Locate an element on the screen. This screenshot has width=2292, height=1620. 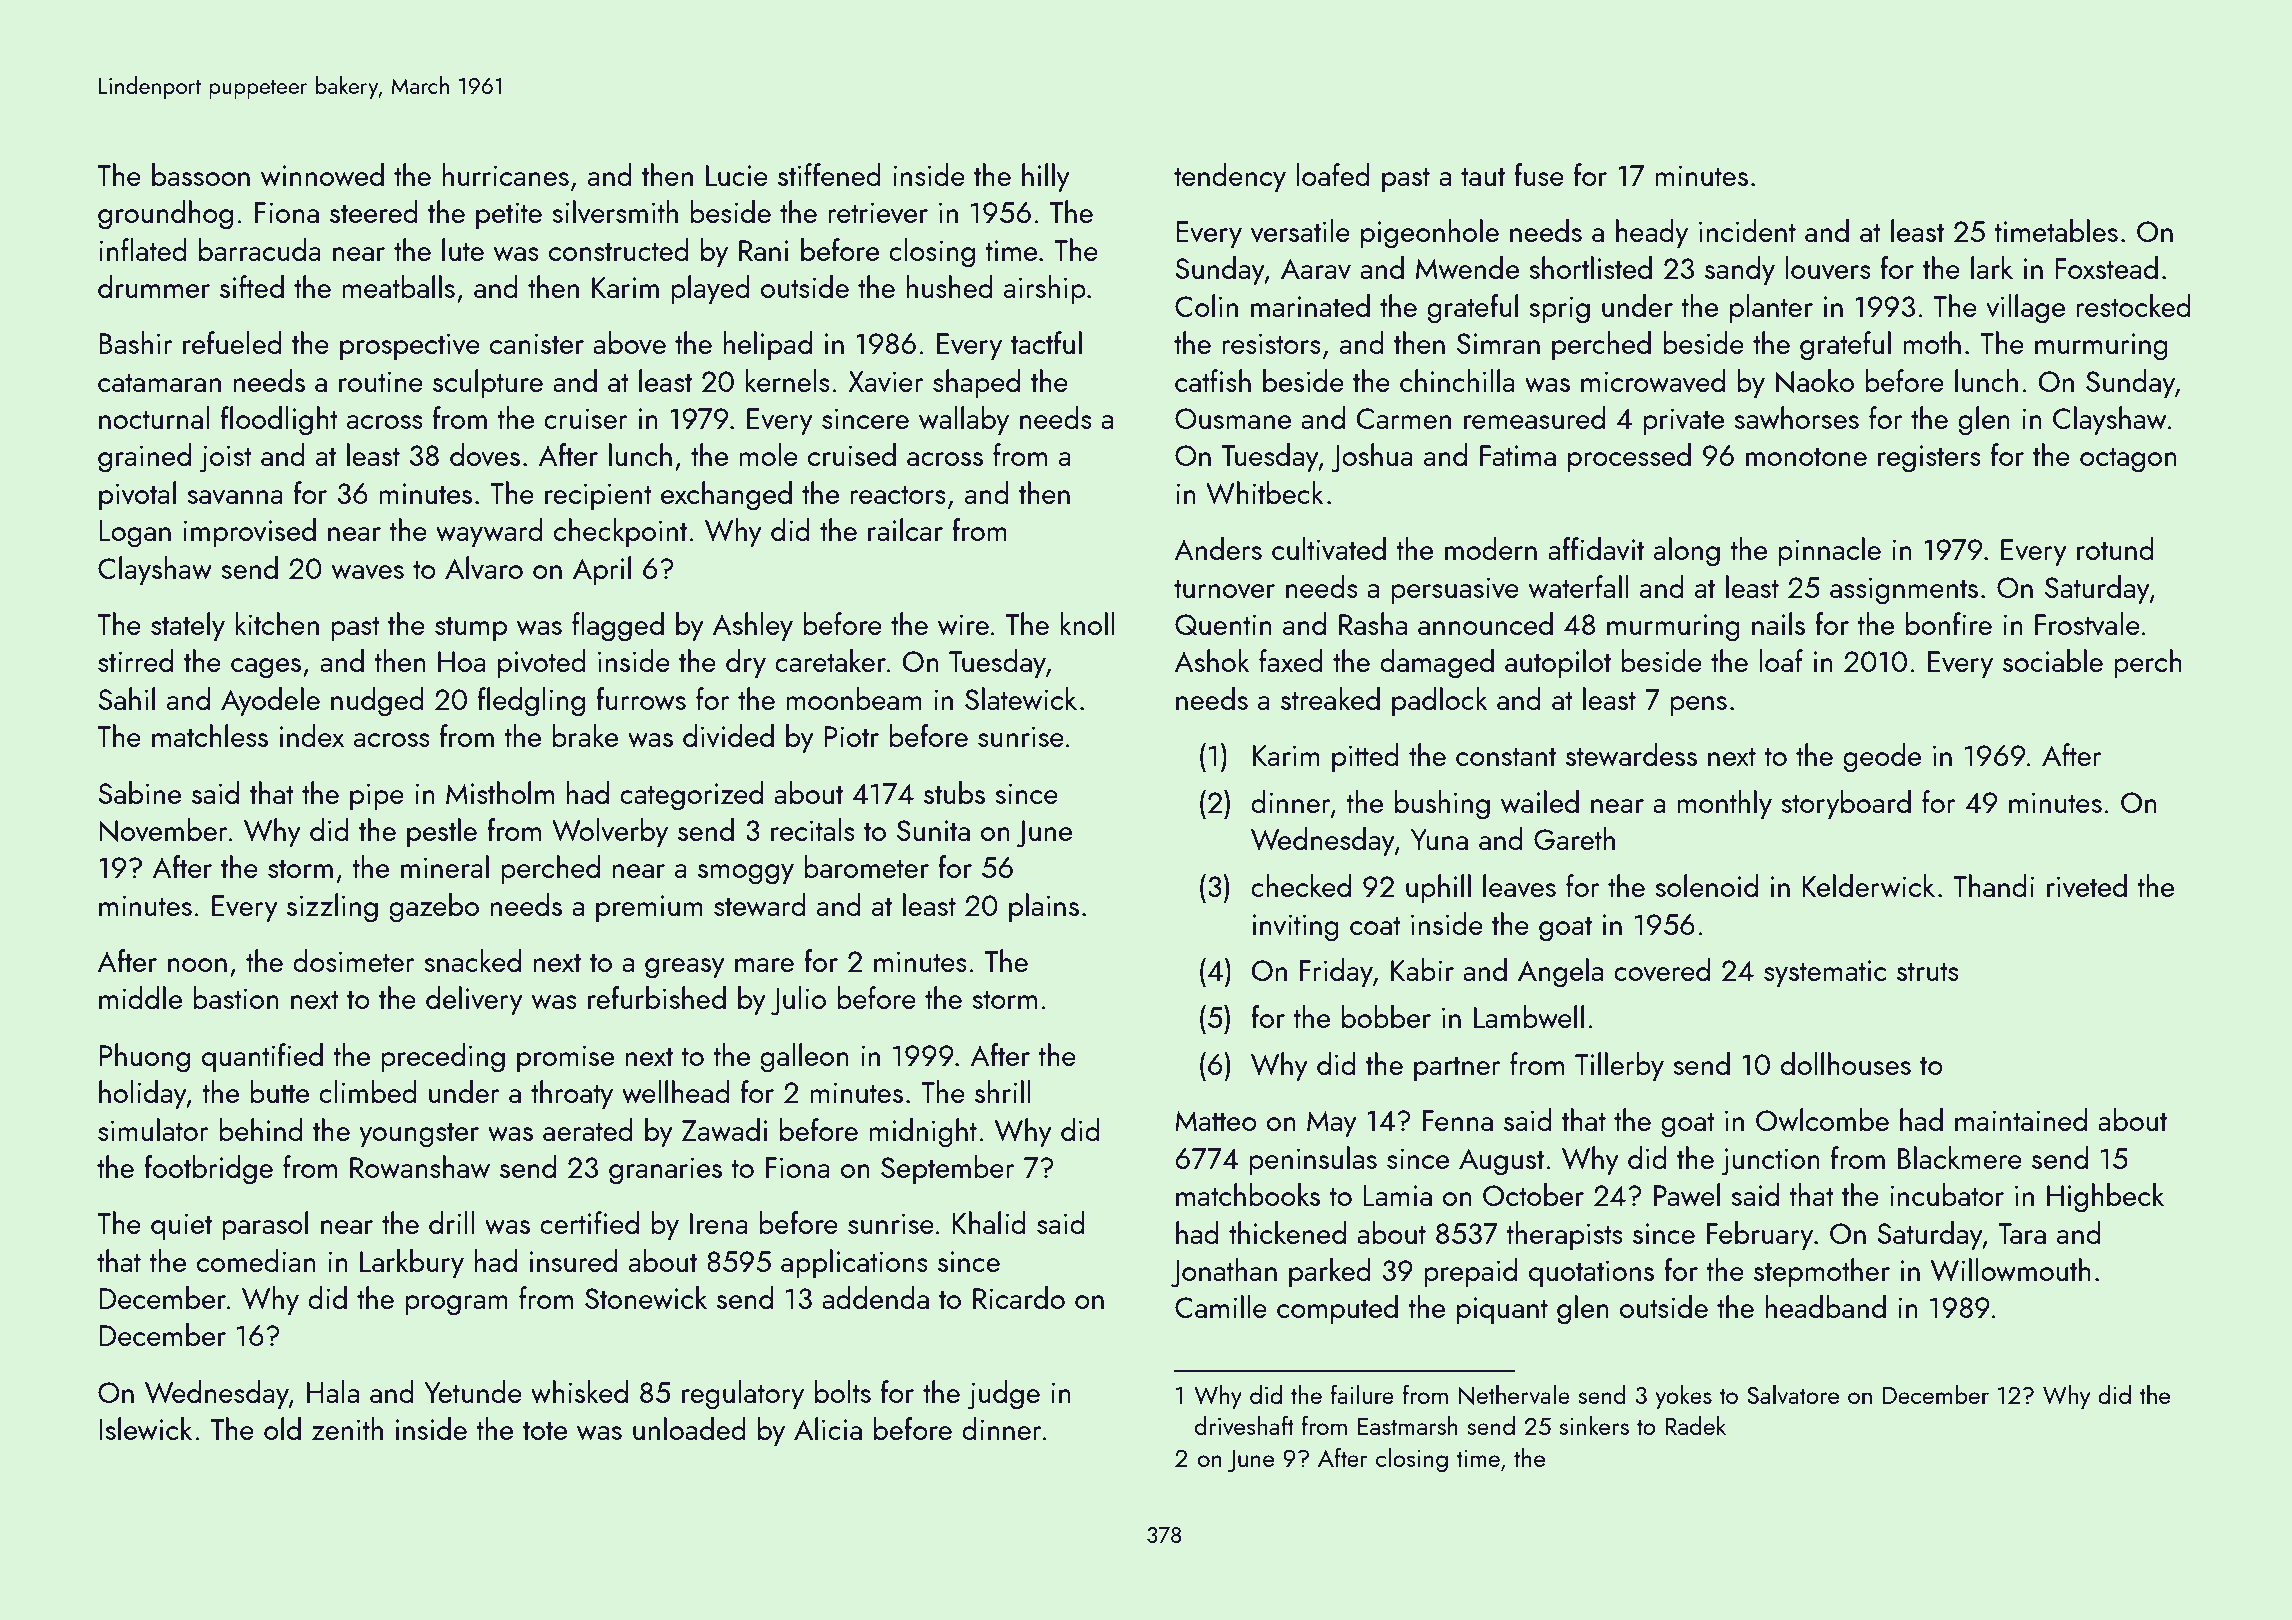
riveted is located at coordinates (2087, 886).
